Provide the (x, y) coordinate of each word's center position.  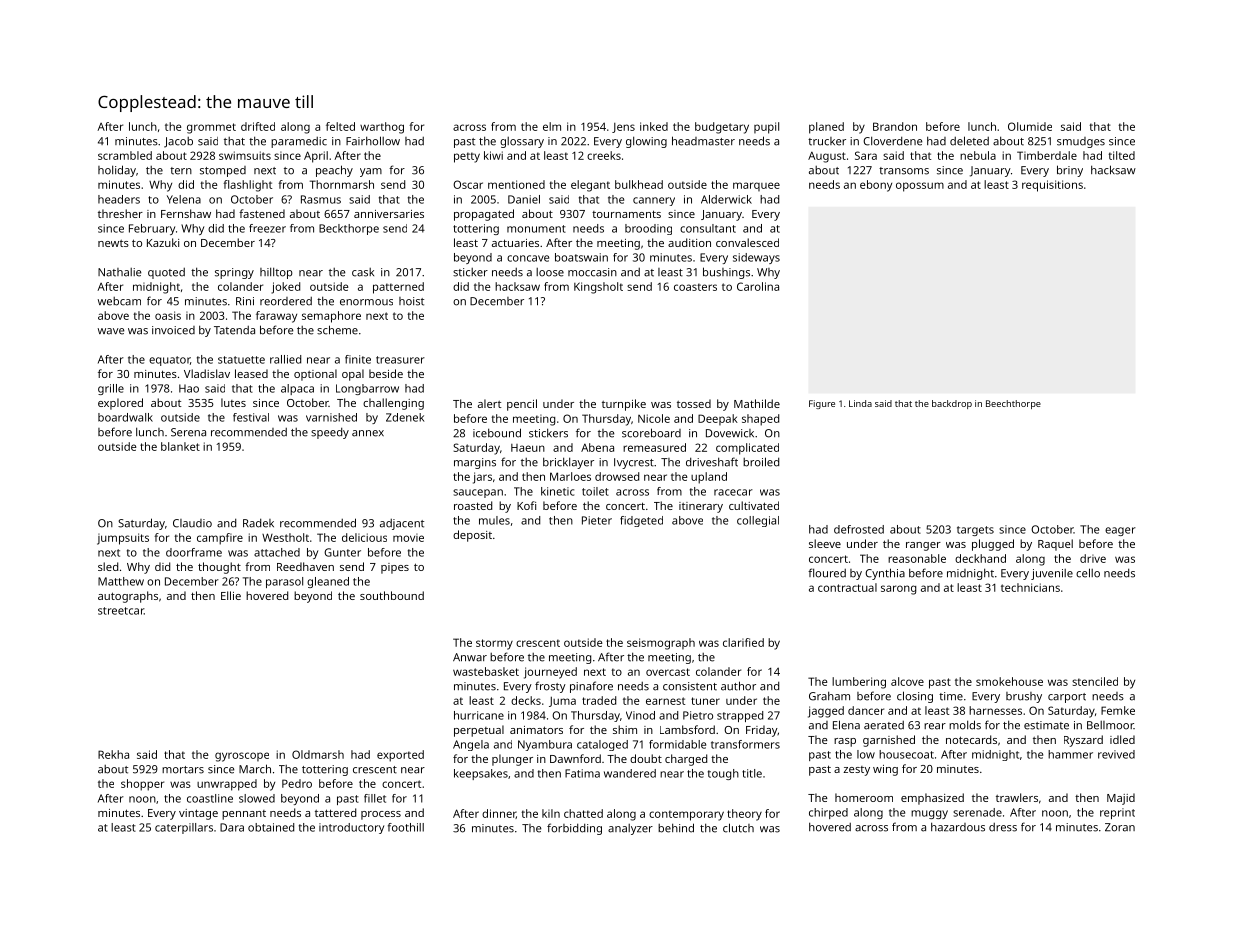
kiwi (493, 155)
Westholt (285, 537)
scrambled (125, 155)
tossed (694, 403)
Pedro (297, 783)
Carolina (758, 286)
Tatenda (234, 330)
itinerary (701, 507)
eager (1120, 531)
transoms (904, 171)
